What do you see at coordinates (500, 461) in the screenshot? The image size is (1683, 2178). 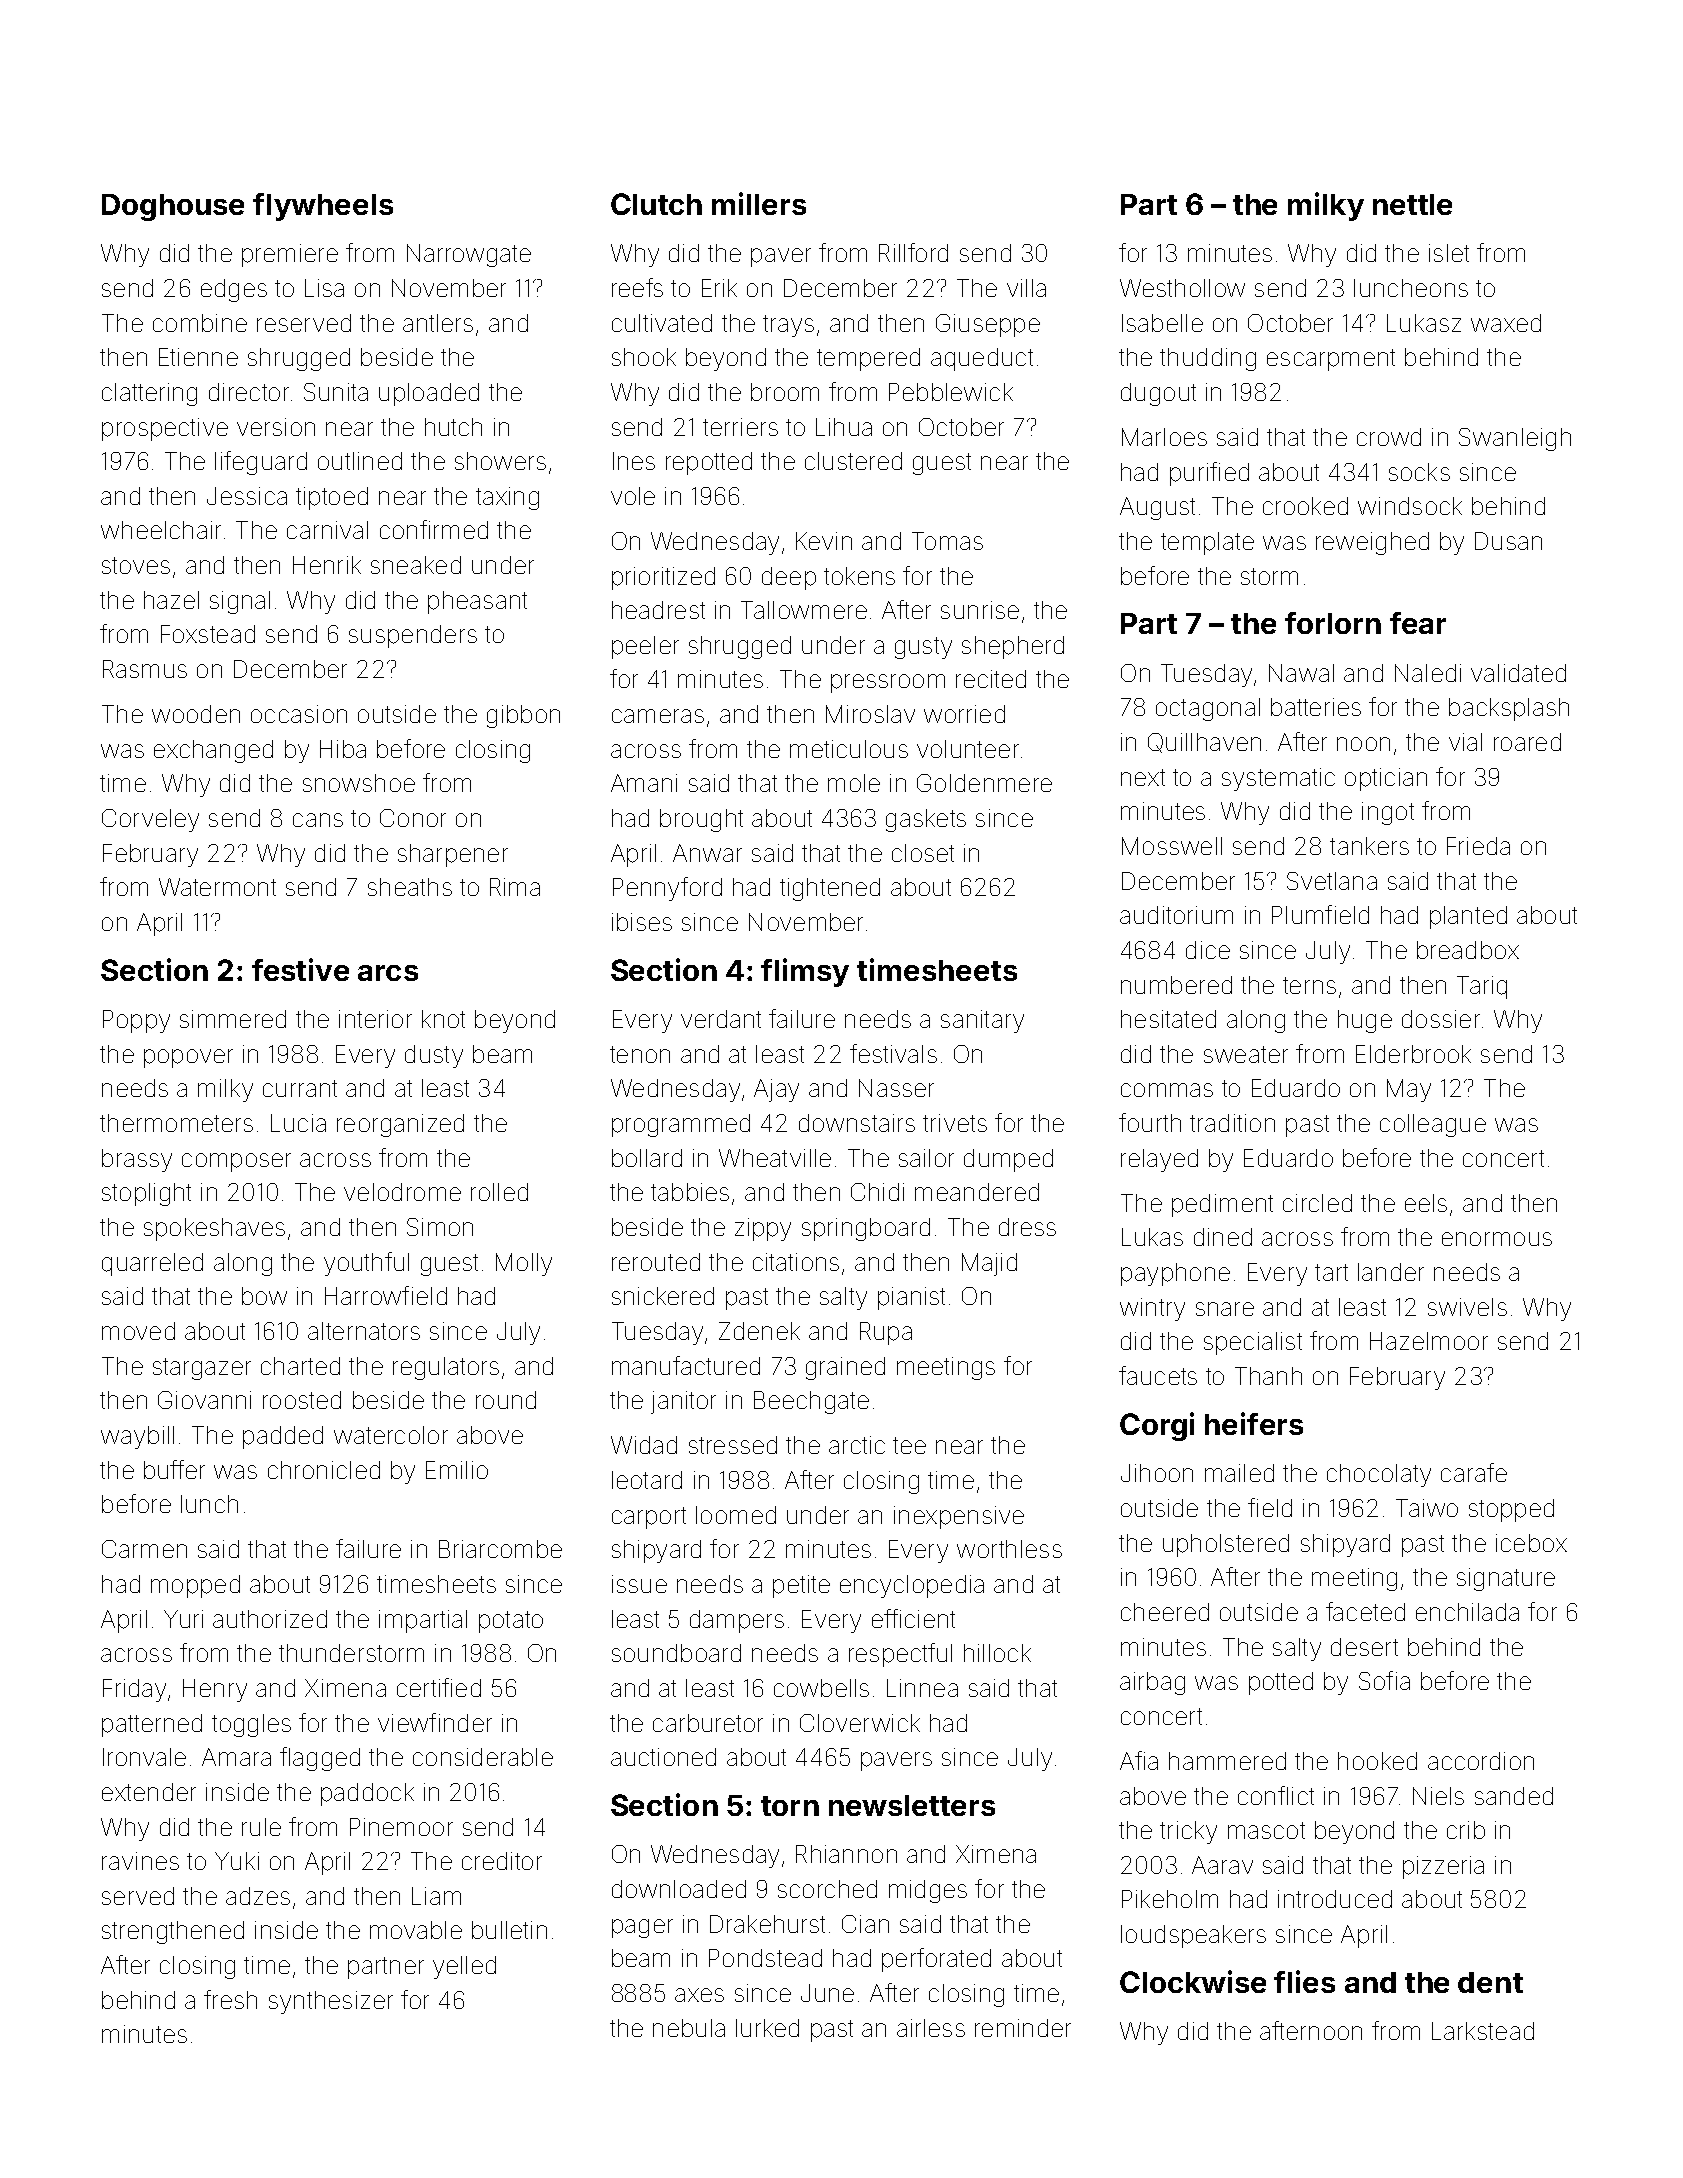 I see `showers` at bounding box center [500, 461].
